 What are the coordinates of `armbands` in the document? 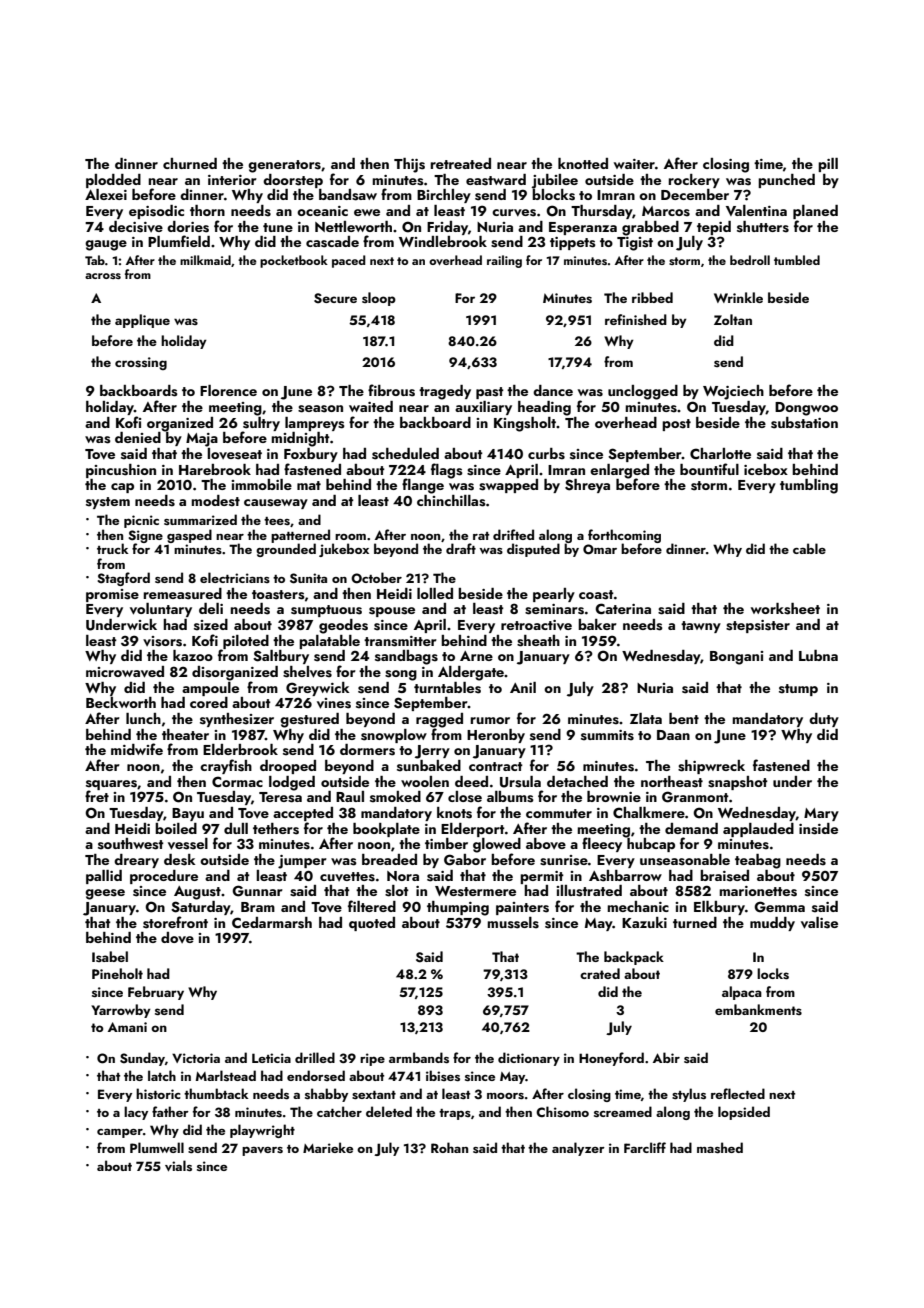 It's located at (419, 1057).
